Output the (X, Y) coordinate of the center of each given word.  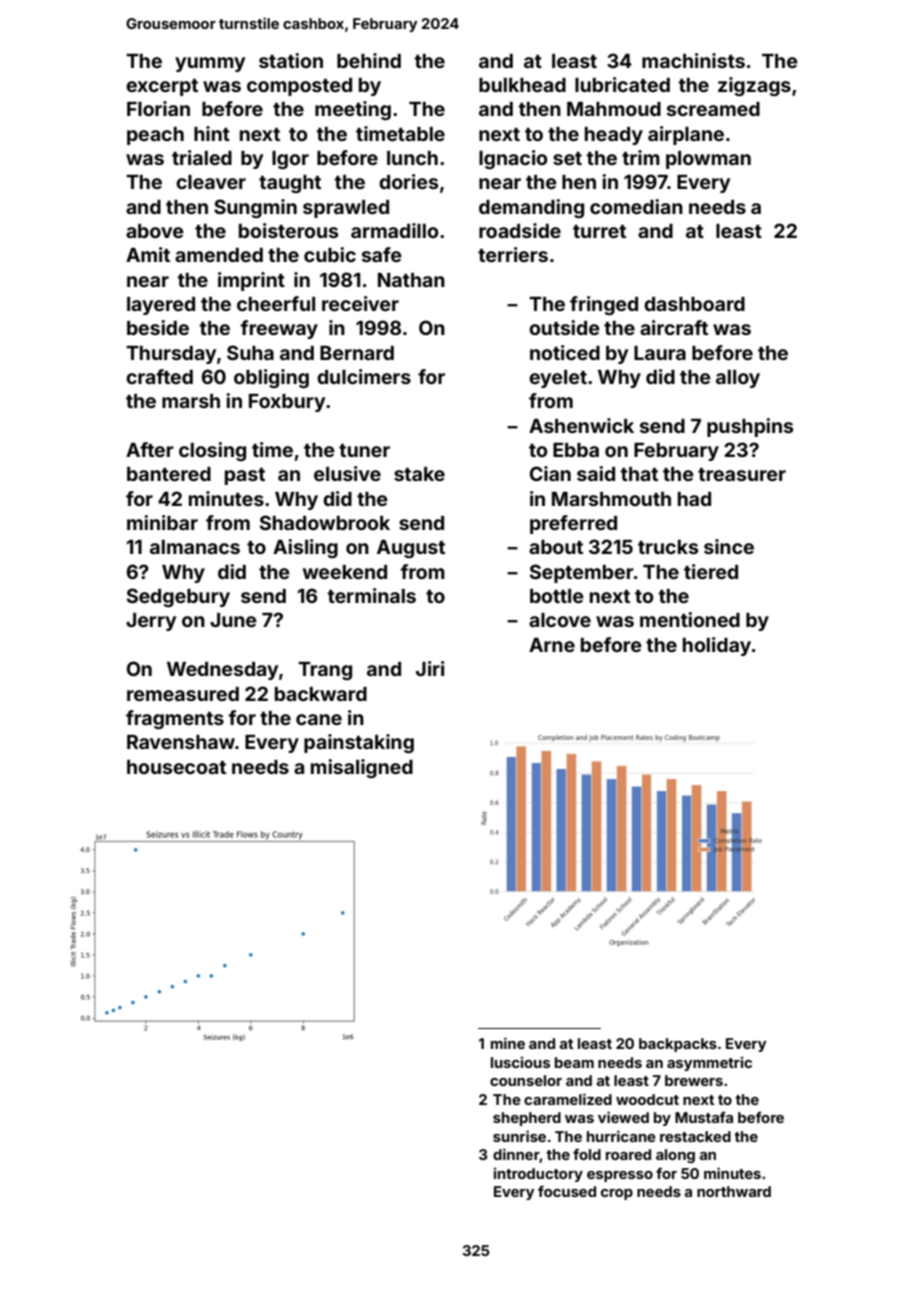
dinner (516, 1155)
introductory (538, 1175)
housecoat (176, 767)
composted (299, 87)
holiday (717, 646)
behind (369, 60)
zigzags (754, 86)
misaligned (362, 768)
